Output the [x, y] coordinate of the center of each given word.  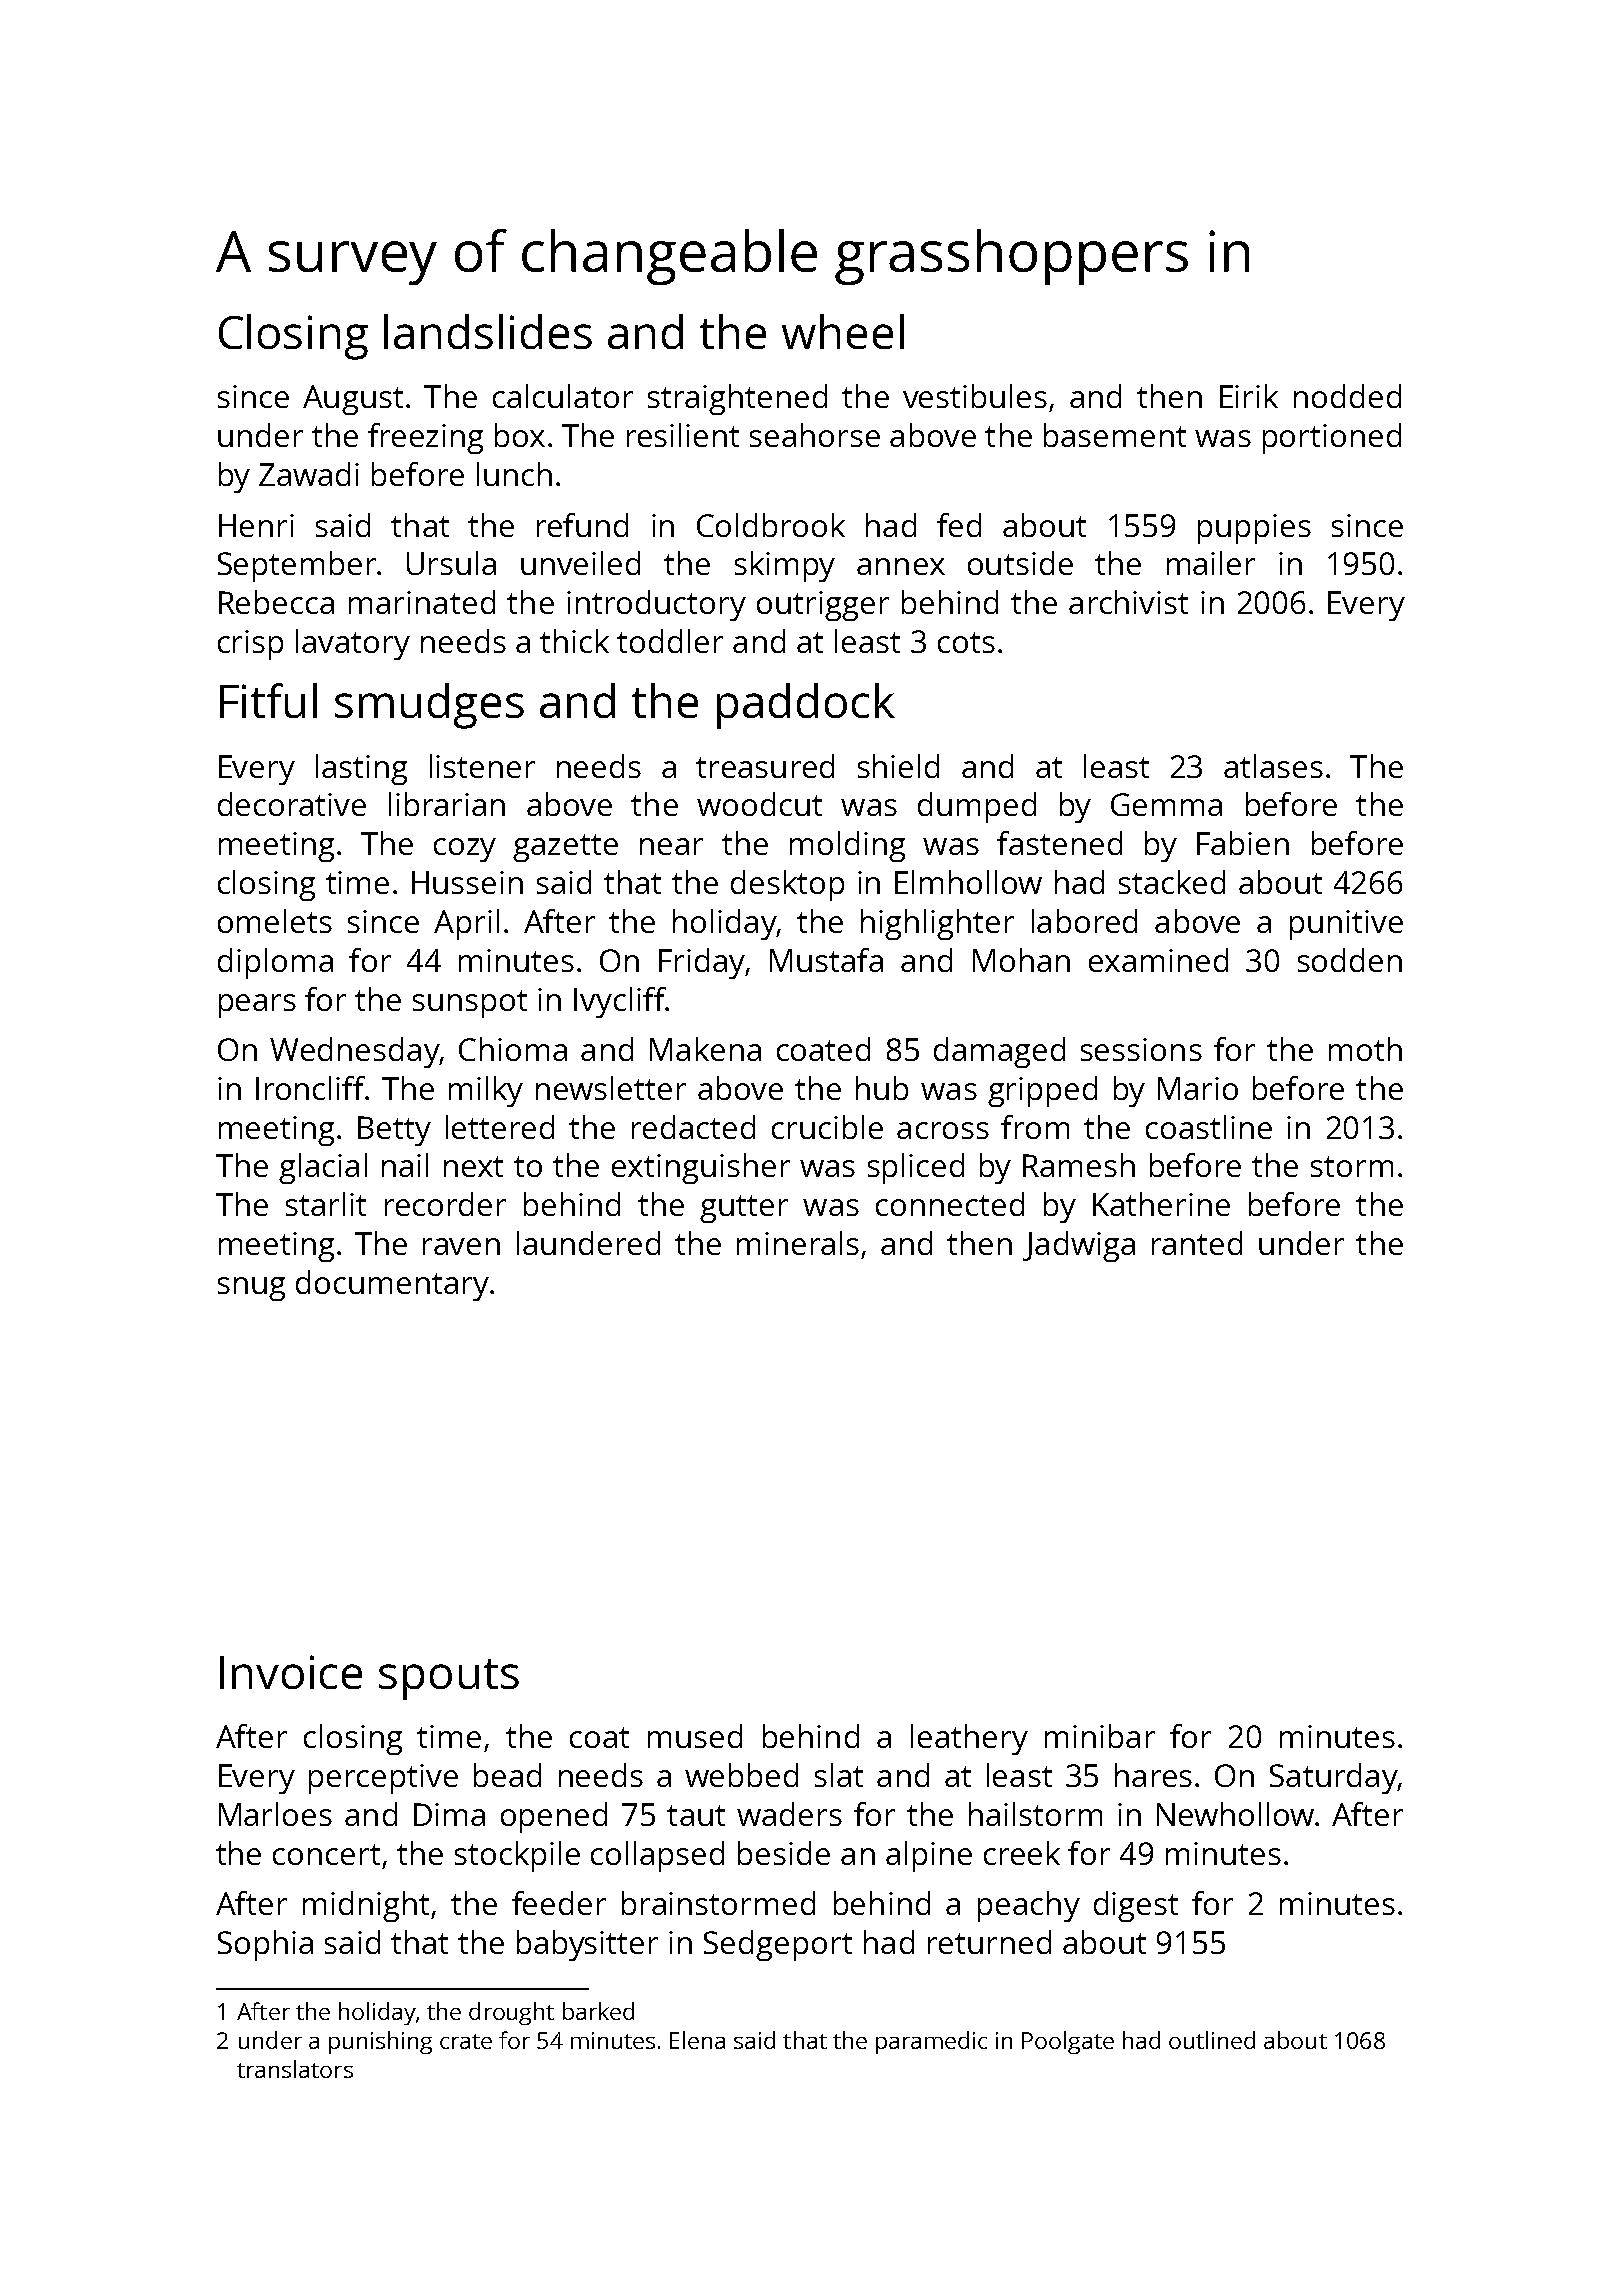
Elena [697, 2040]
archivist [1128, 602]
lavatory [353, 644]
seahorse [815, 435]
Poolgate [1068, 2042]
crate [466, 2041]
